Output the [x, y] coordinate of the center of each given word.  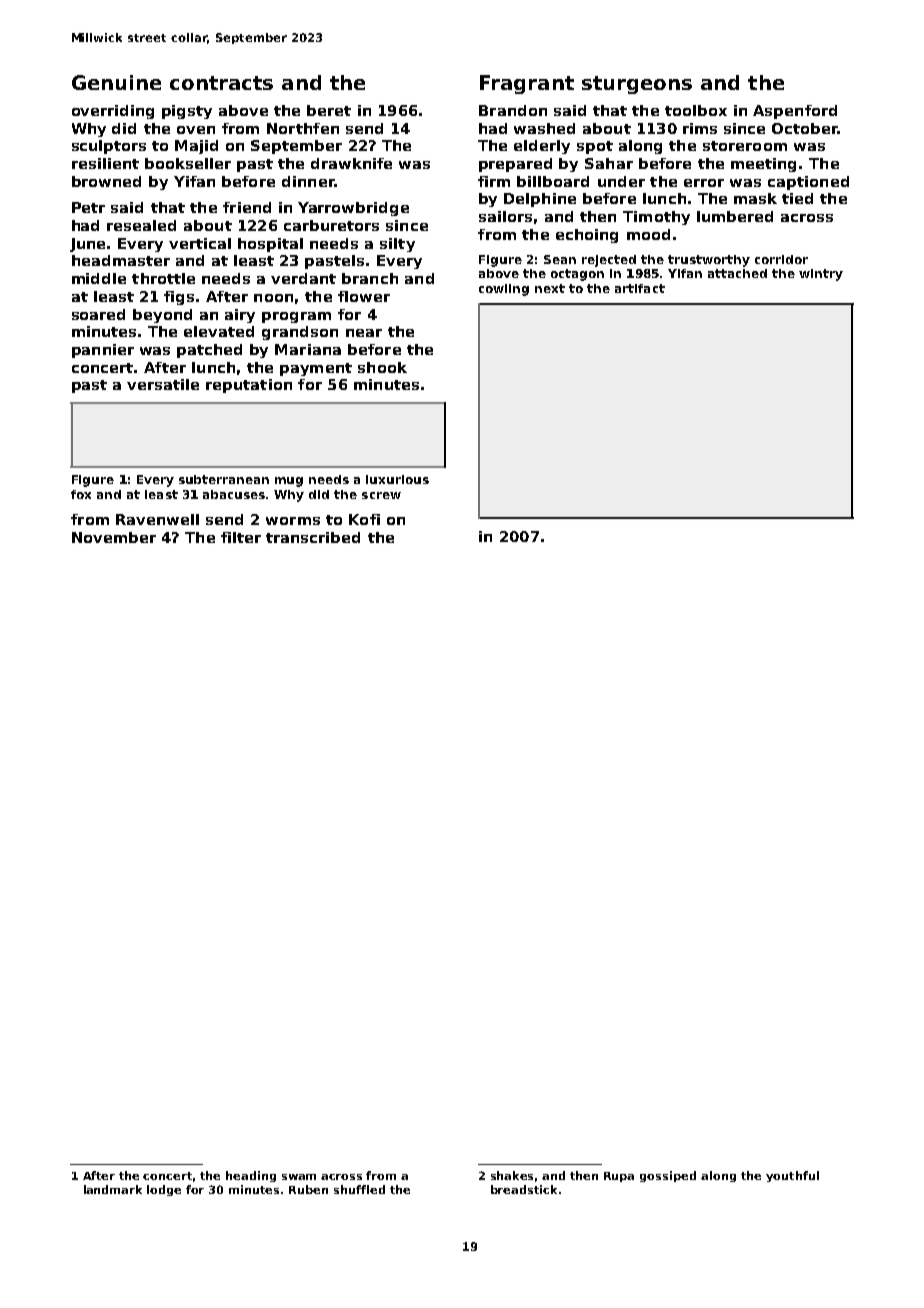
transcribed [313, 537]
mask [755, 198]
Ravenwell [157, 519]
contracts [221, 83]
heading [251, 1176]
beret [329, 110]
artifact [640, 288]
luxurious [397, 479]
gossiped [668, 1176]
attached [737, 273]
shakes [512, 1175]
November [114, 537]
